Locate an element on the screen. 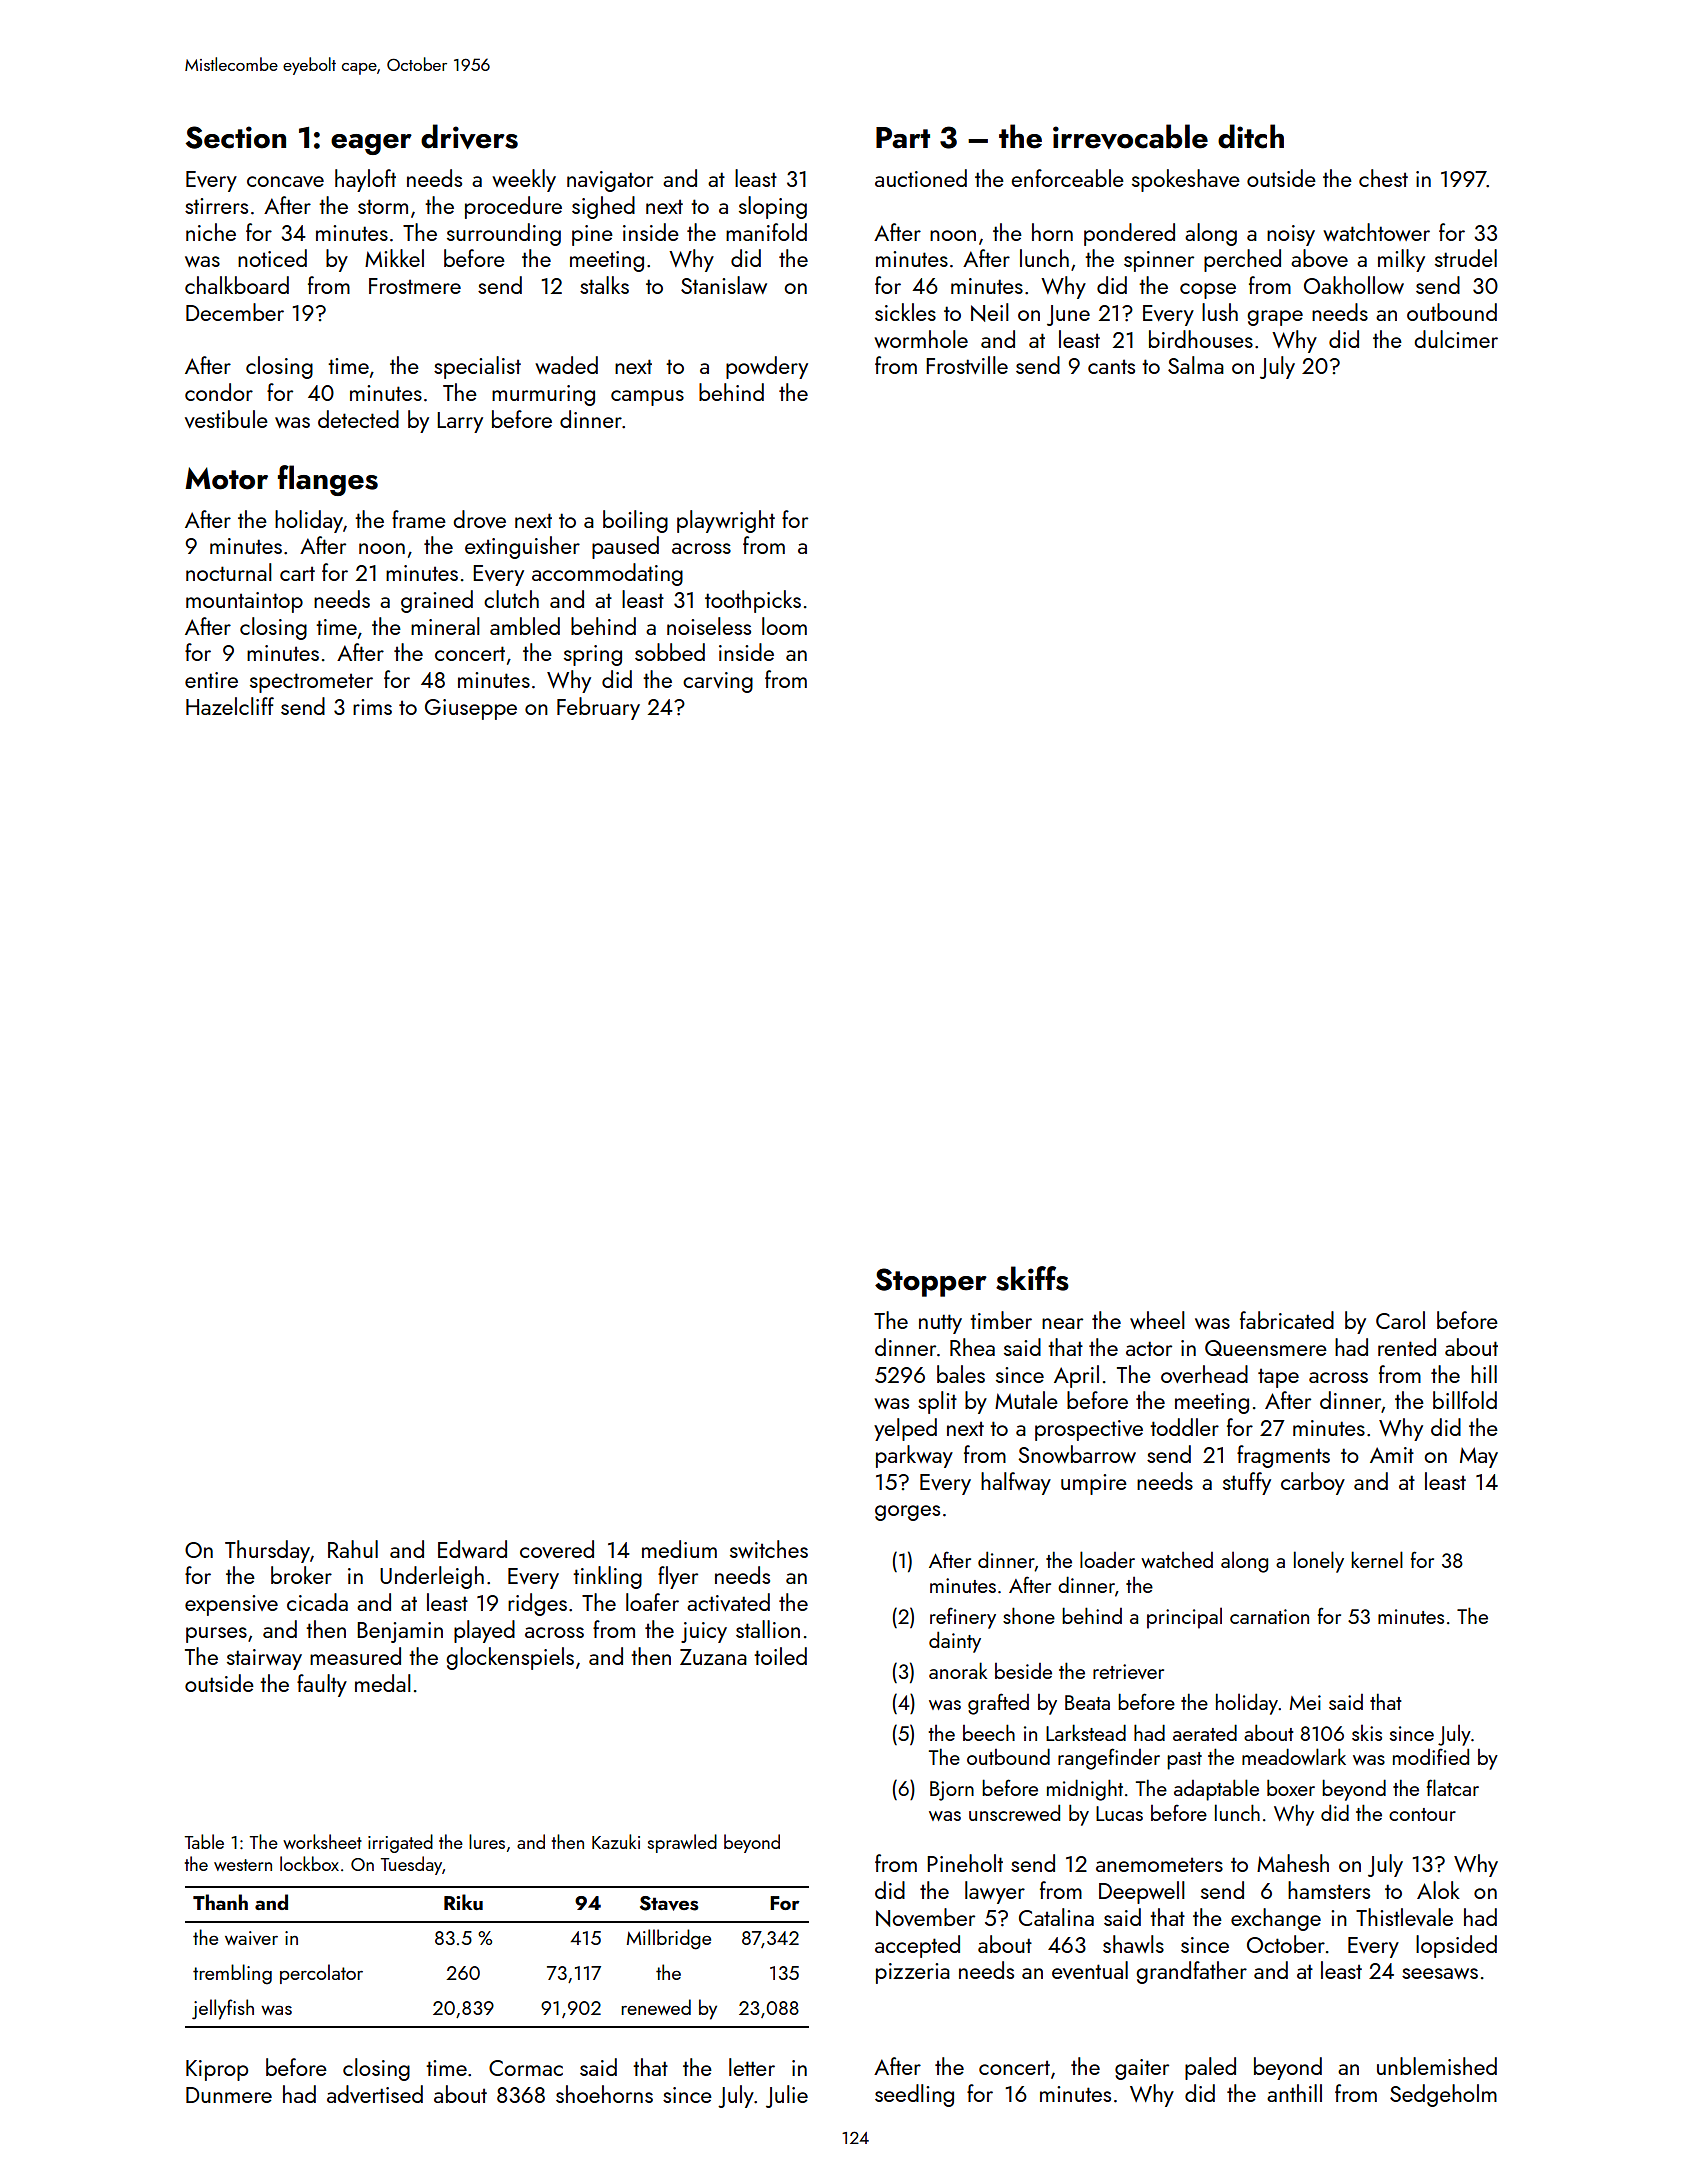  fabricated is located at coordinates (1287, 1320).
